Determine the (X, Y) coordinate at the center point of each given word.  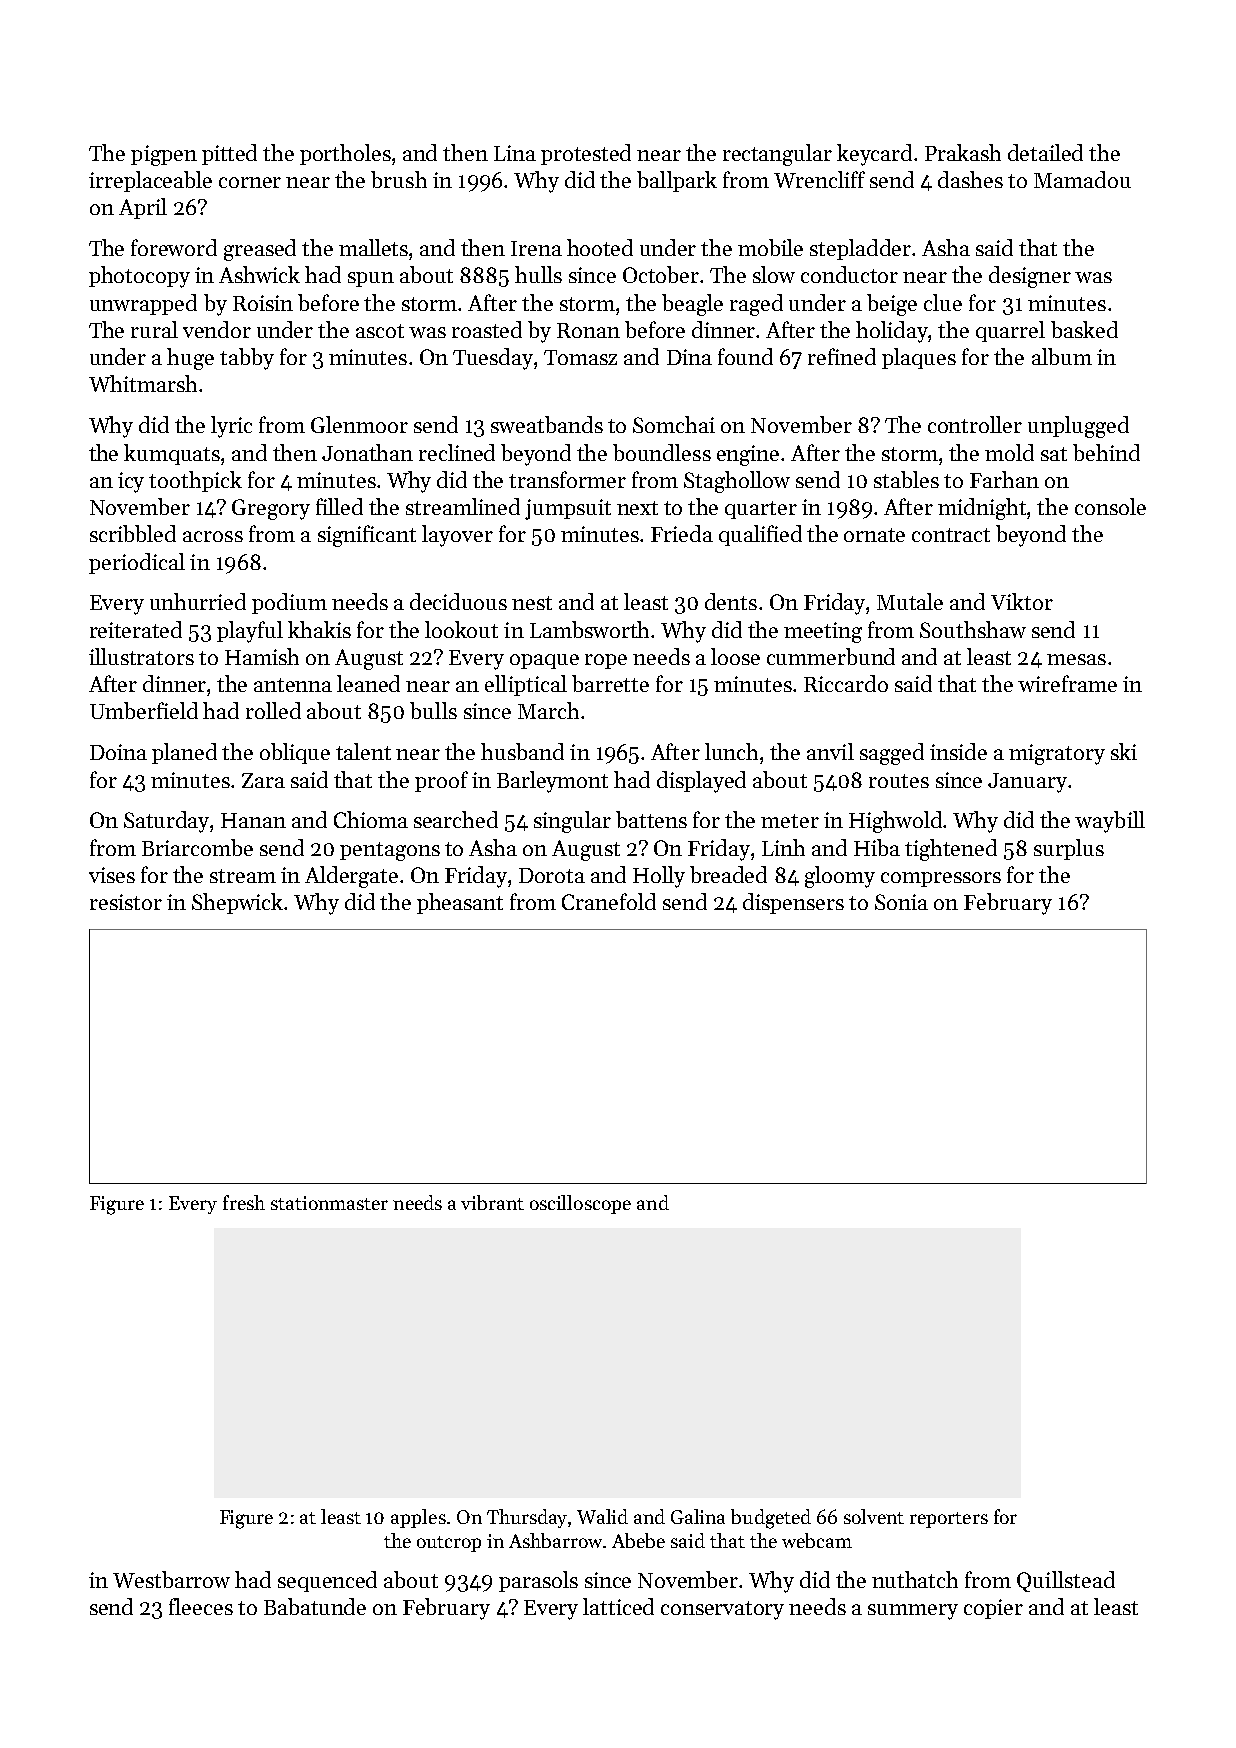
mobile (770, 247)
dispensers (793, 903)
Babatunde (315, 1606)
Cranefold (609, 901)
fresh (244, 1202)
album (1062, 356)
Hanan (253, 820)
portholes (345, 154)
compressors (941, 879)
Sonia (901, 902)
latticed (618, 1606)
